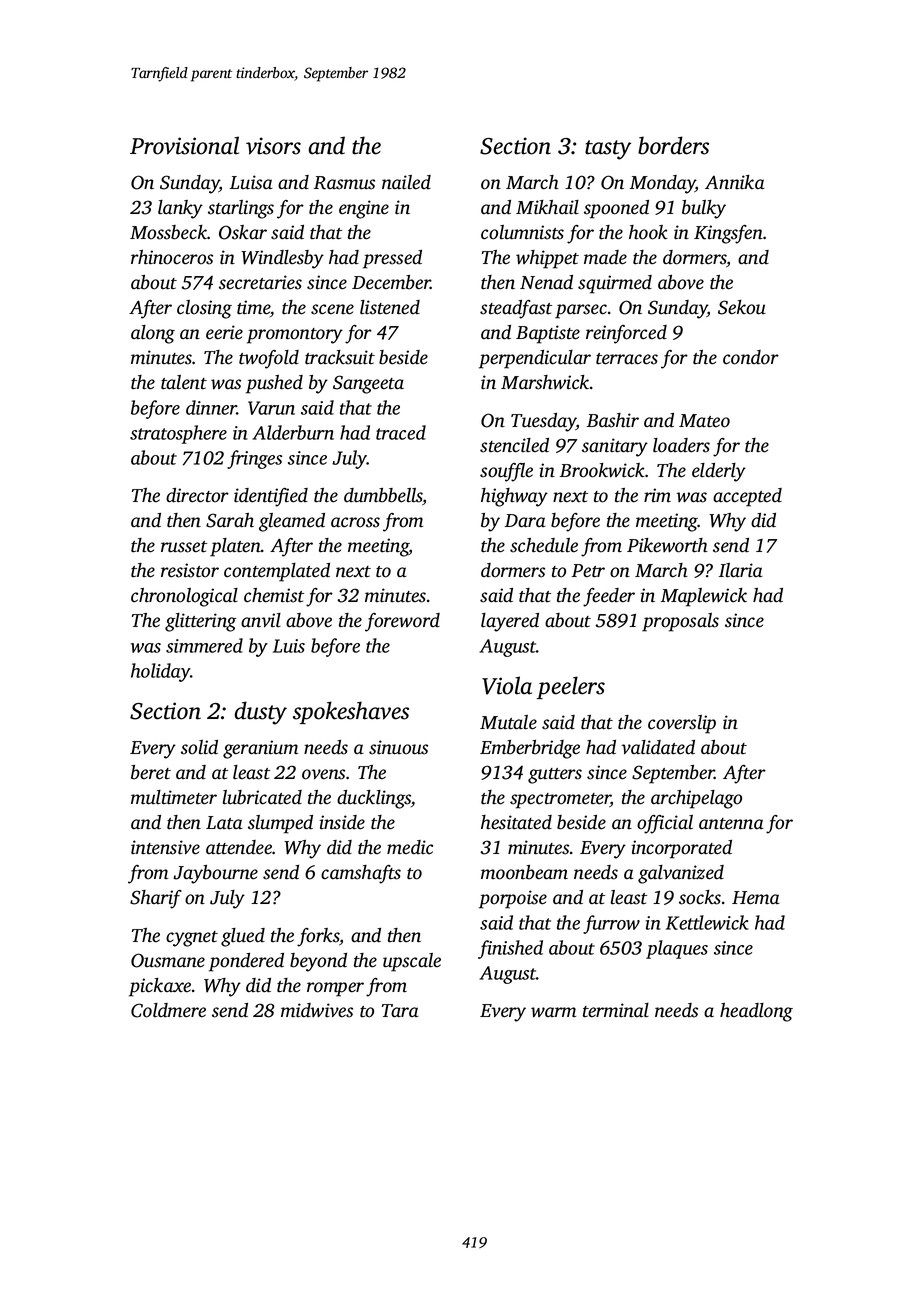 This page has height=1311, width=924. Describe the element at coordinates (273, 146) in the page. I see `visors` at that location.
